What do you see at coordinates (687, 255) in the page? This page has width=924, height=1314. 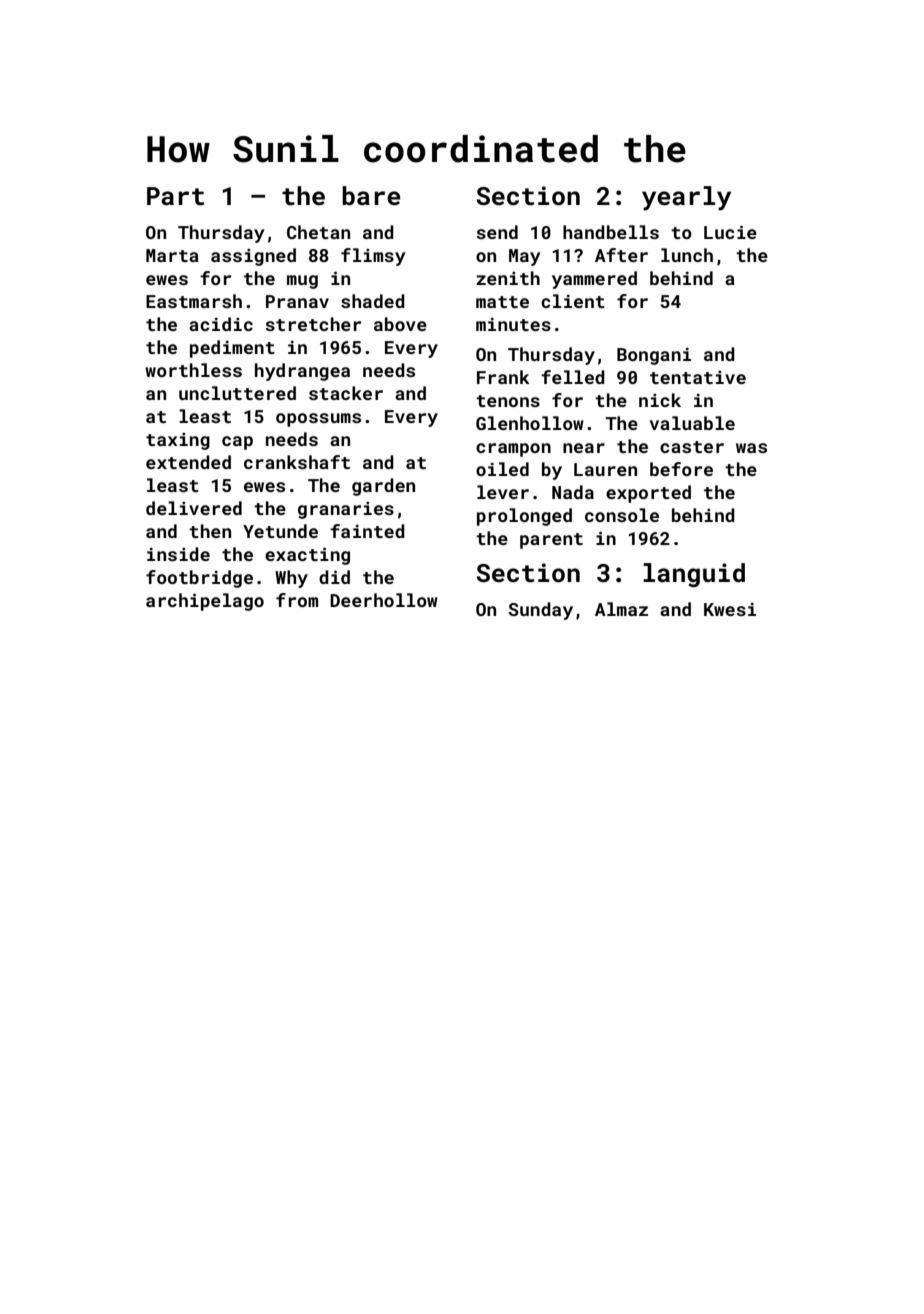 I see `lunch` at bounding box center [687, 255].
